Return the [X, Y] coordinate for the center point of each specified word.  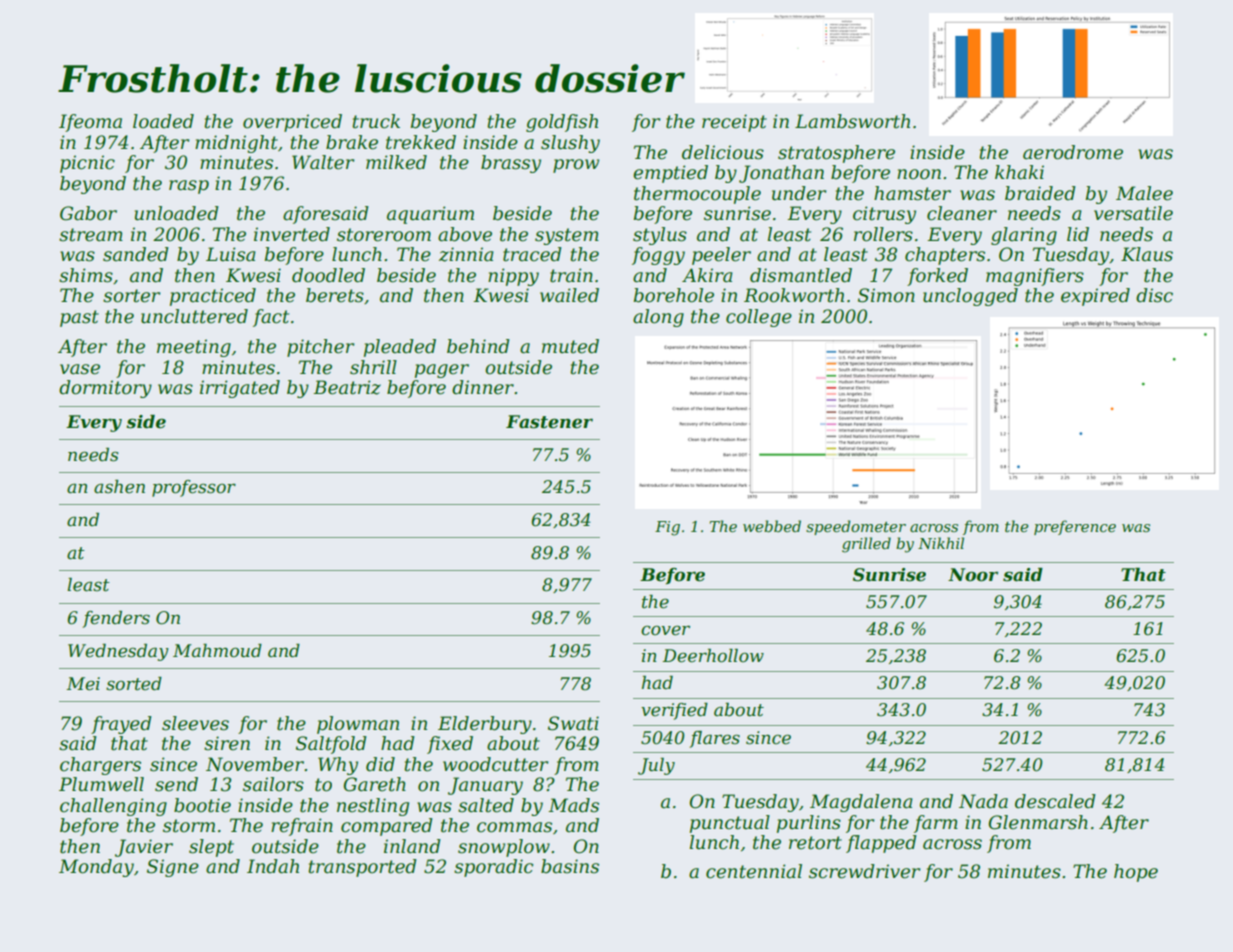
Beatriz [347, 387]
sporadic [493, 868]
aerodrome [1073, 152]
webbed [772, 526]
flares [715, 739]
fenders [116, 619]
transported [362, 868]
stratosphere [836, 154]
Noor [973, 575]
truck [376, 121]
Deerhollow [713, 656]
